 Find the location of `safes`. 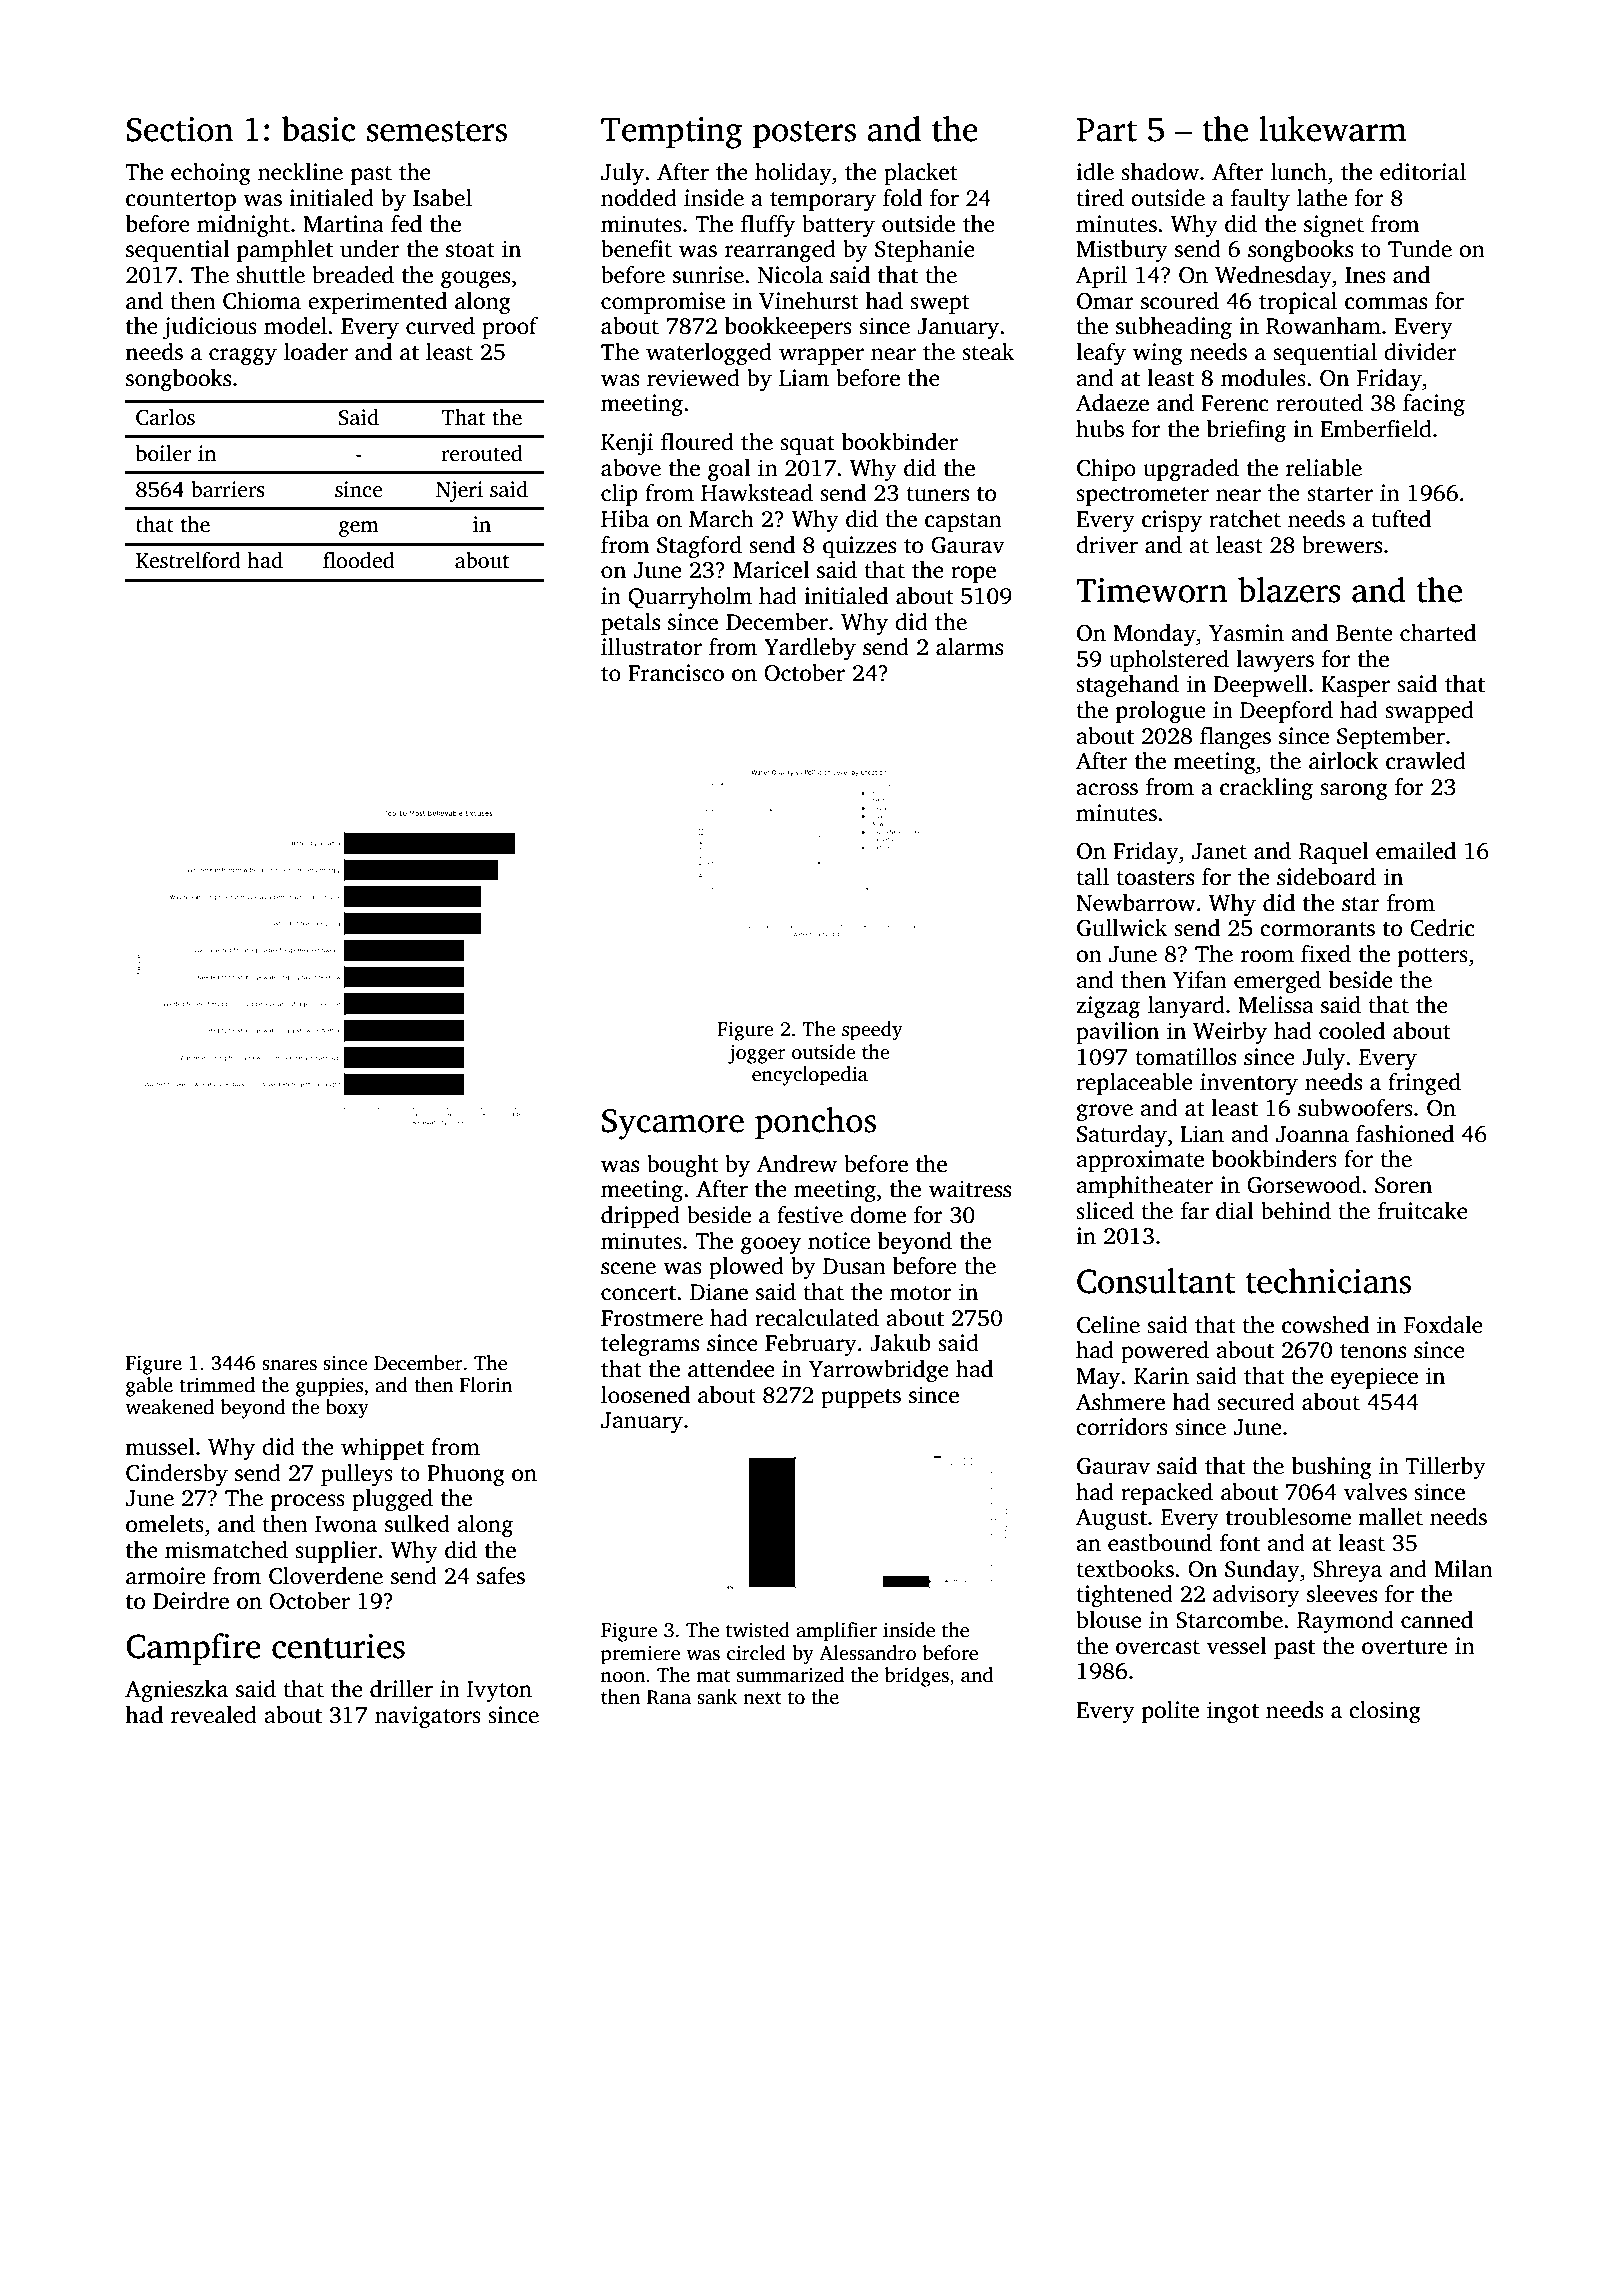

safes is located at coordinates (501, 1576).
